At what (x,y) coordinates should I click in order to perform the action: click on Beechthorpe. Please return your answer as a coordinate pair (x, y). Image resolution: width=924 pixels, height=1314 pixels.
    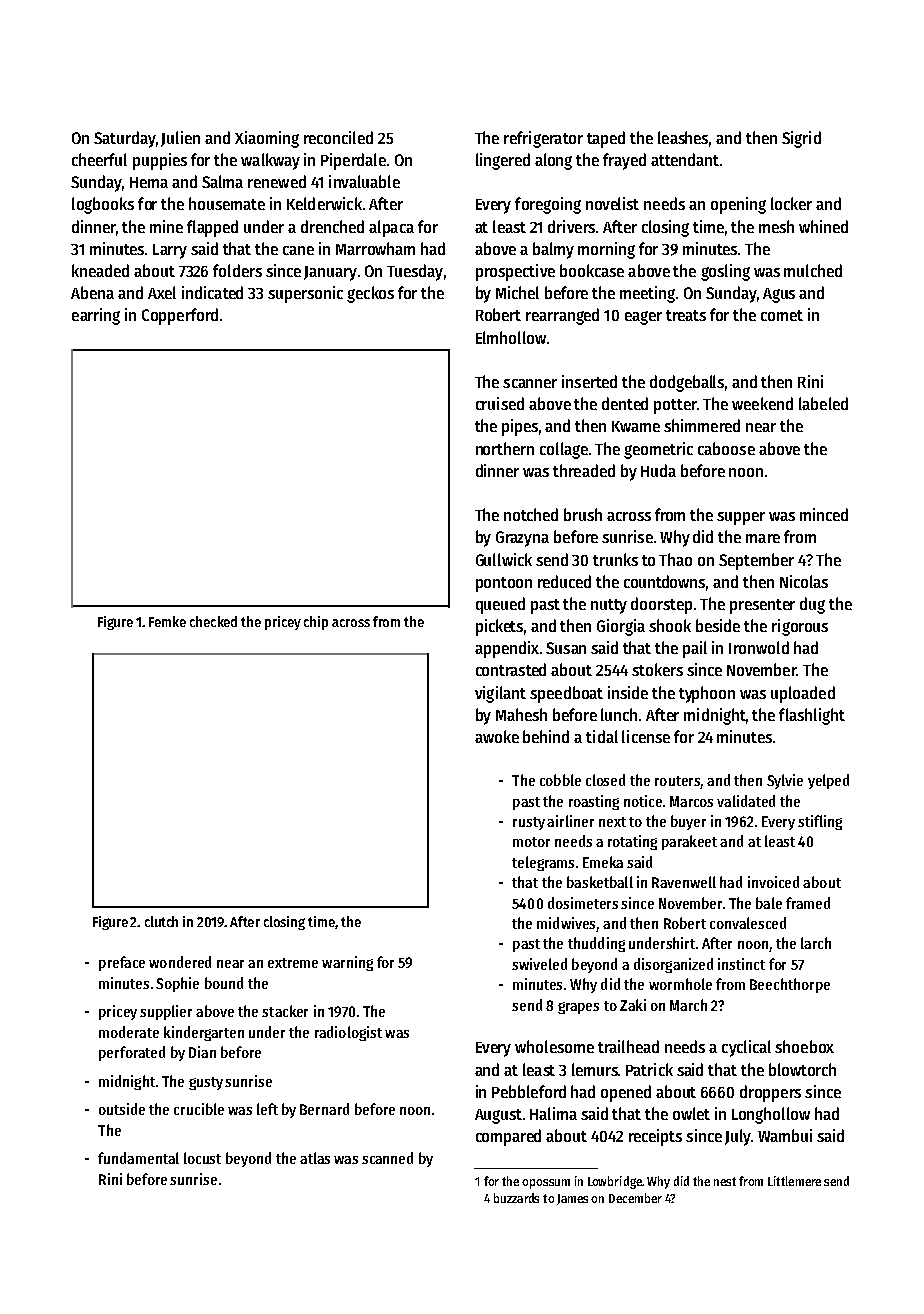
    Looking at the image, I should click on (790, 985).
